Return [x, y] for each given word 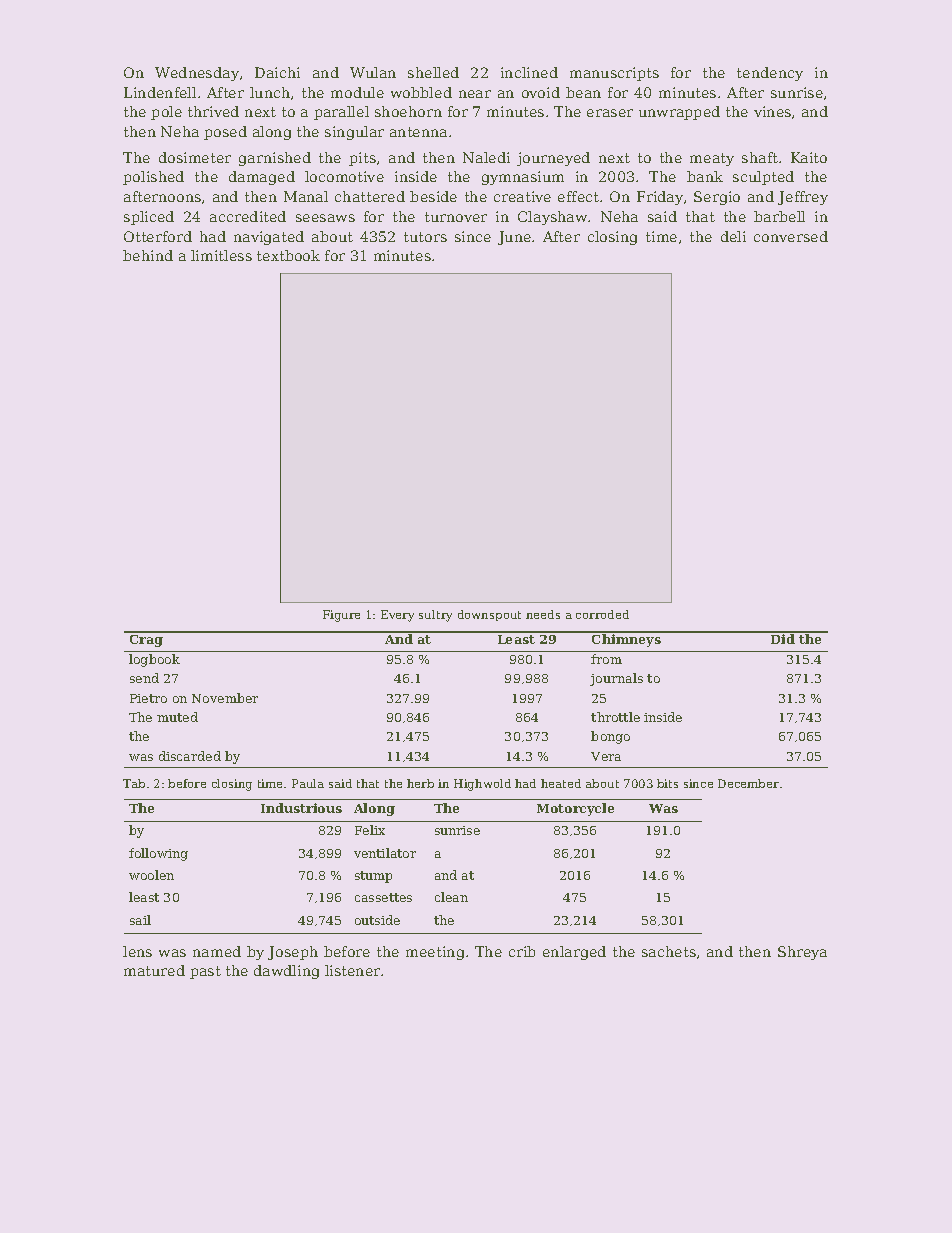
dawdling [286, 972]
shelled [433, 72]
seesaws [325, 218]
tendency [770, 74]
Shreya [802, 953]
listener [352, 970]
